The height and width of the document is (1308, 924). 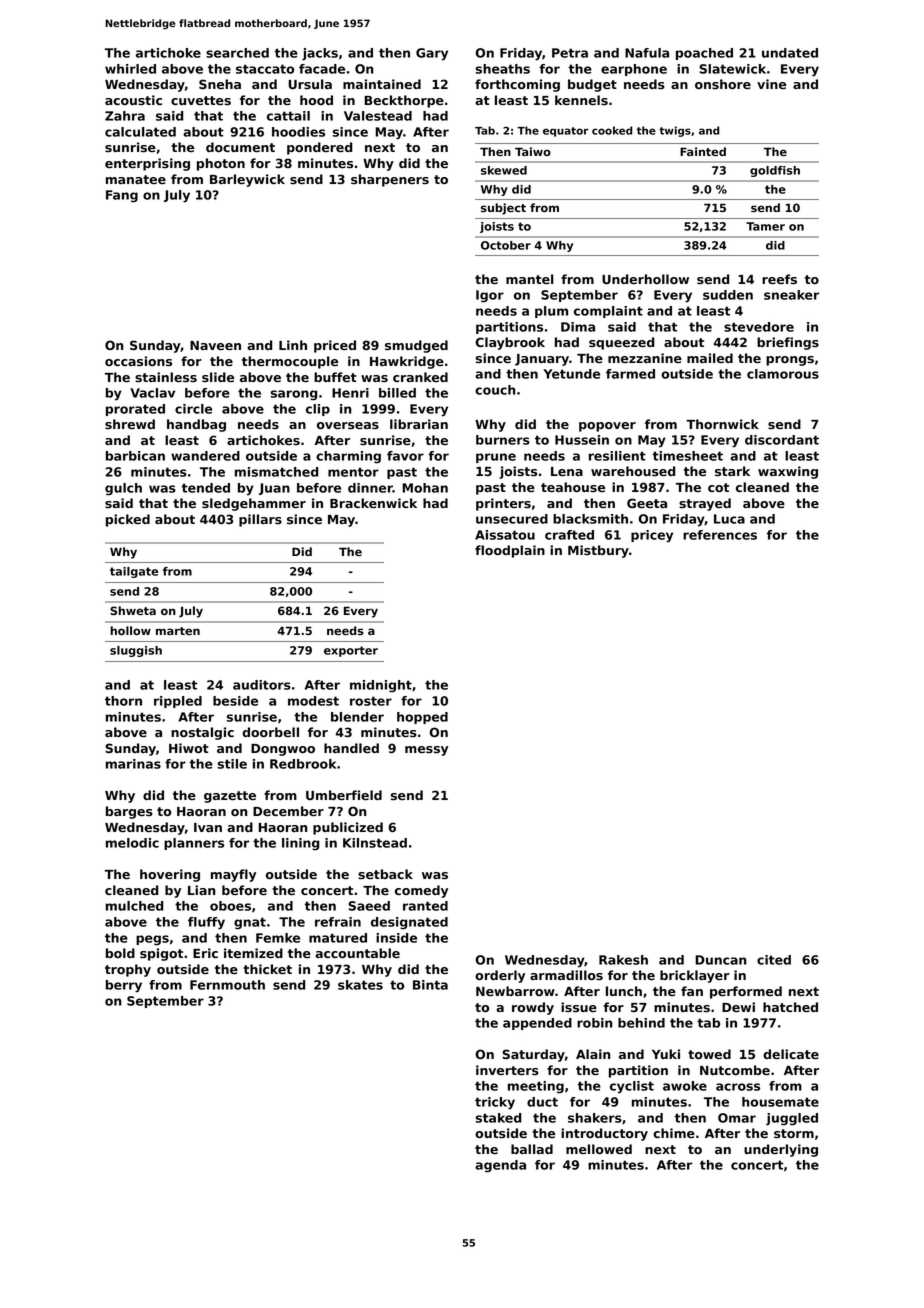 What do you see at coordinates (705, 504) in the document?
I see `strayed` at bounding box center [705, 504].
